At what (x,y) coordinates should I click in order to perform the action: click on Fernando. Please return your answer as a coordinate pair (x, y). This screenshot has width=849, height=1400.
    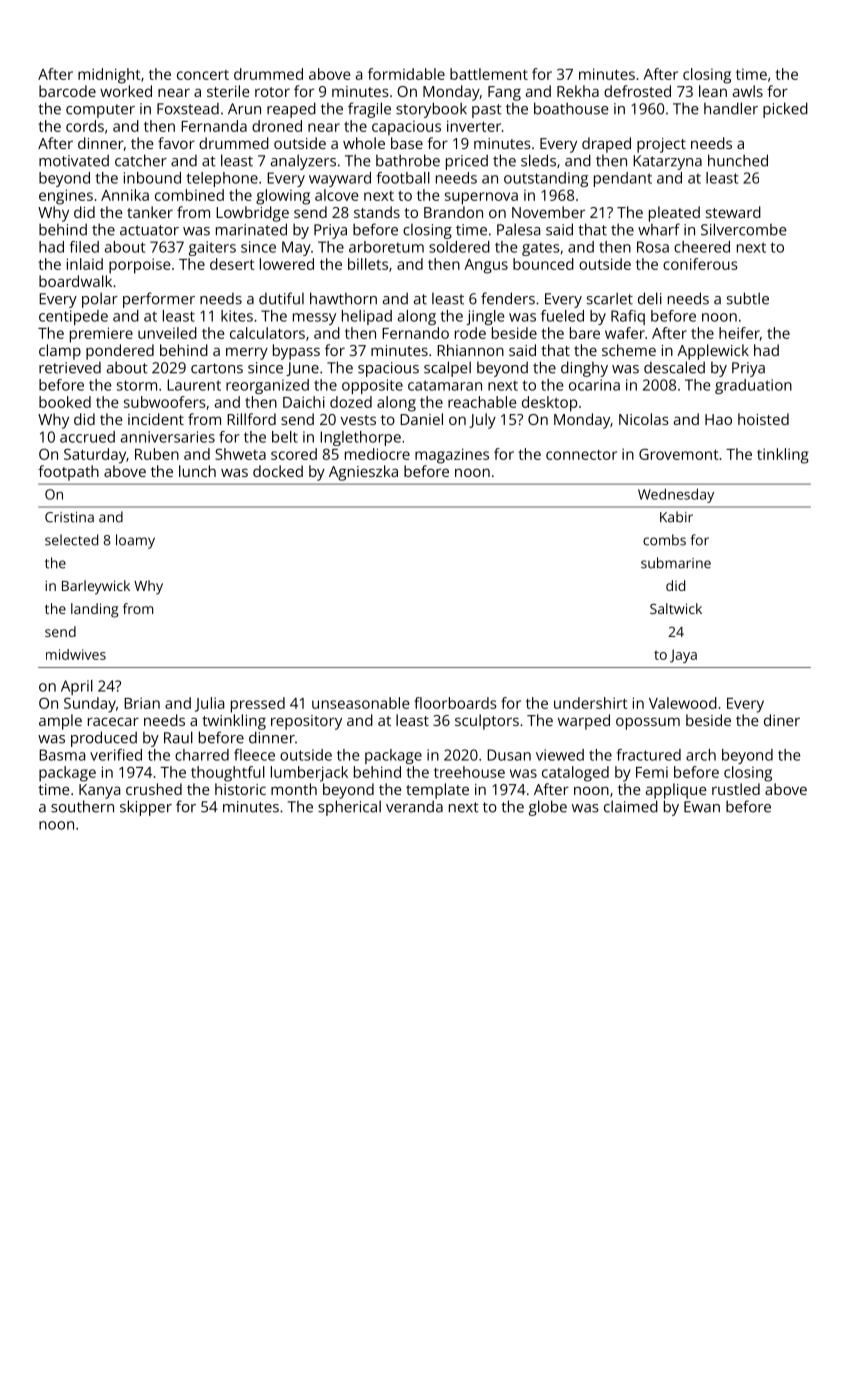
    Looking at the image, I should click on (415, 333).
